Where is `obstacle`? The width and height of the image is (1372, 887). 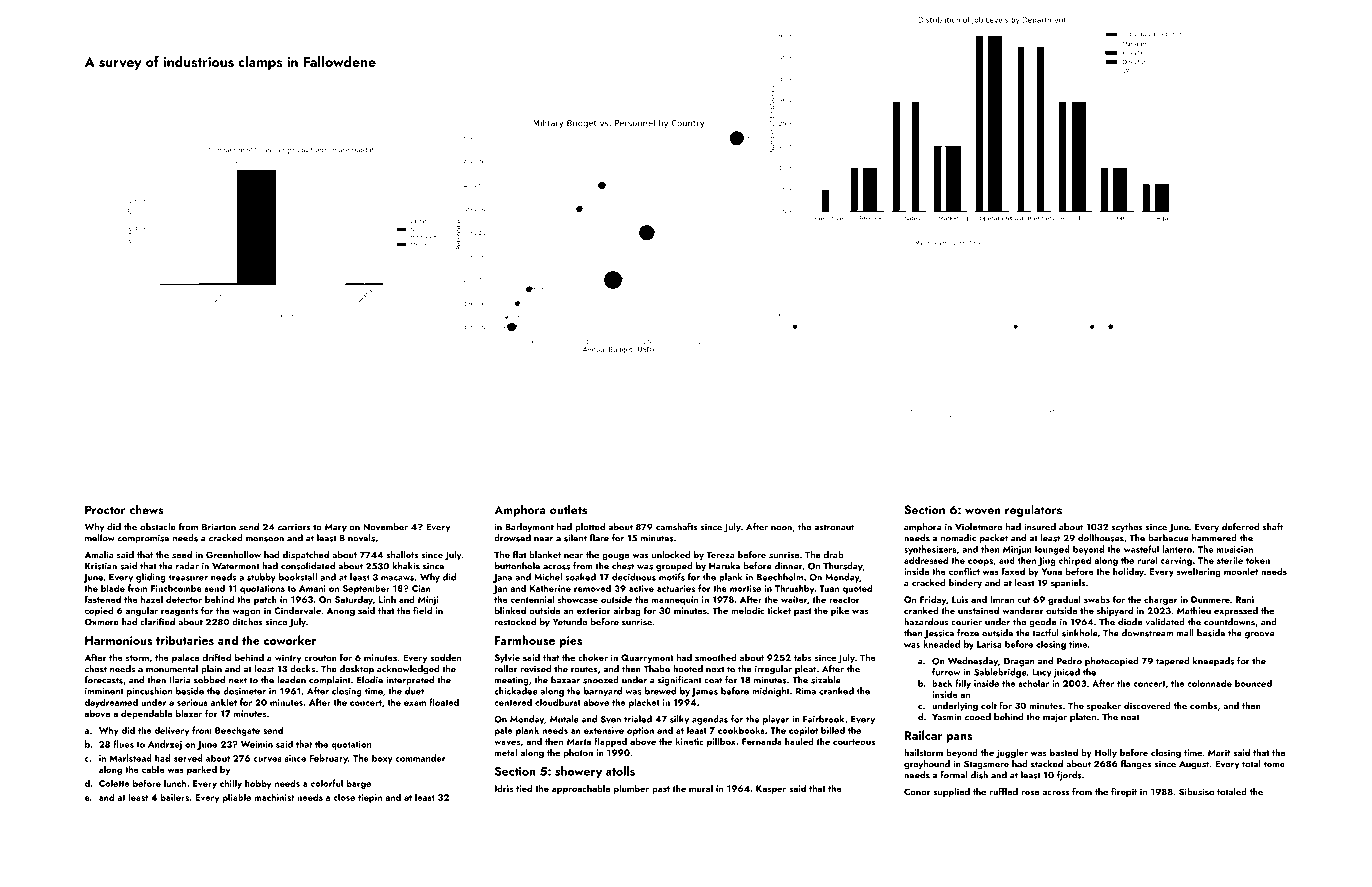
obstacle is located at coordinates (158, 527).
